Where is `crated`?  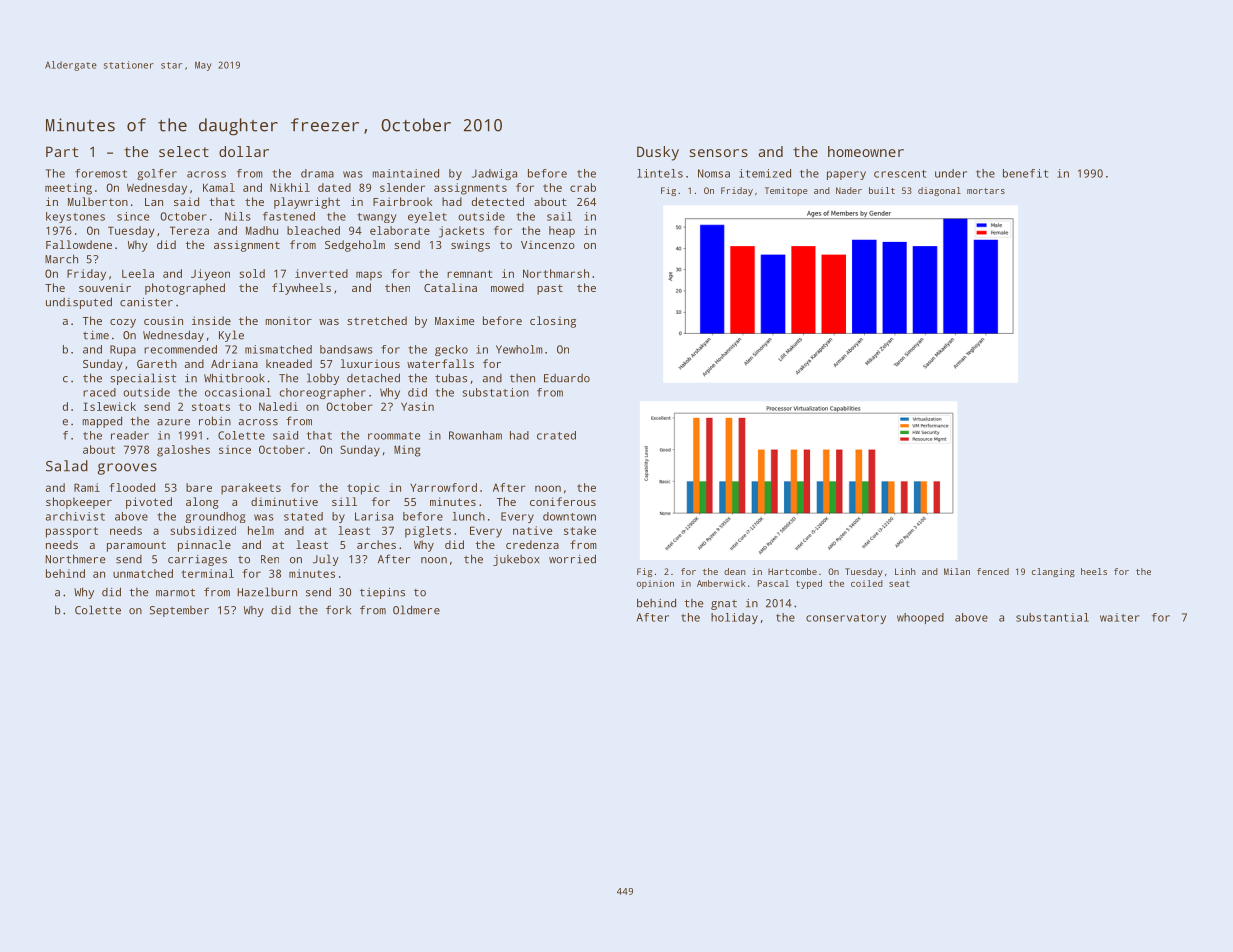
crated is located at coordinates (556, 435).
